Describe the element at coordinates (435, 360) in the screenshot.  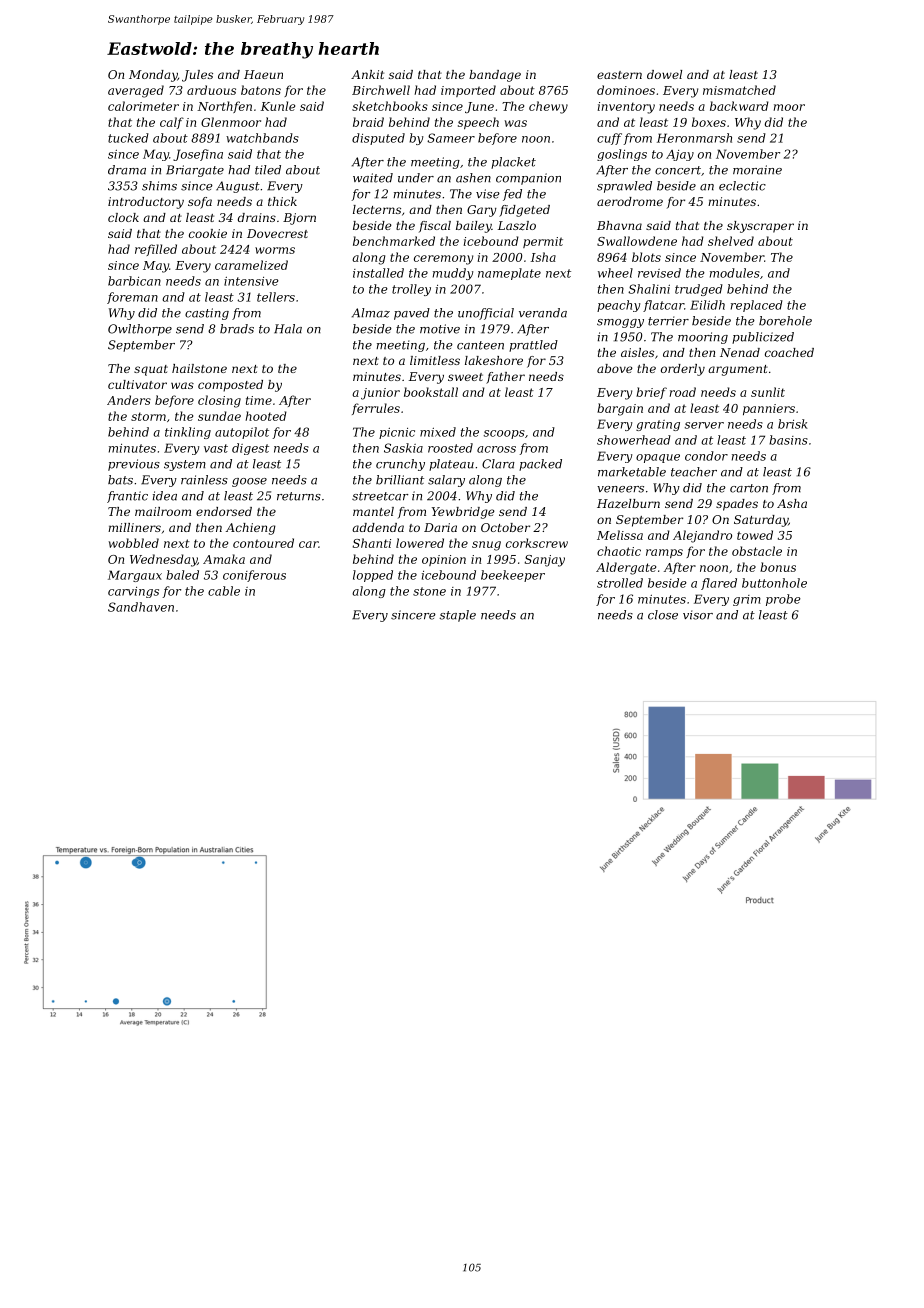
I see `limitless` at that location.
